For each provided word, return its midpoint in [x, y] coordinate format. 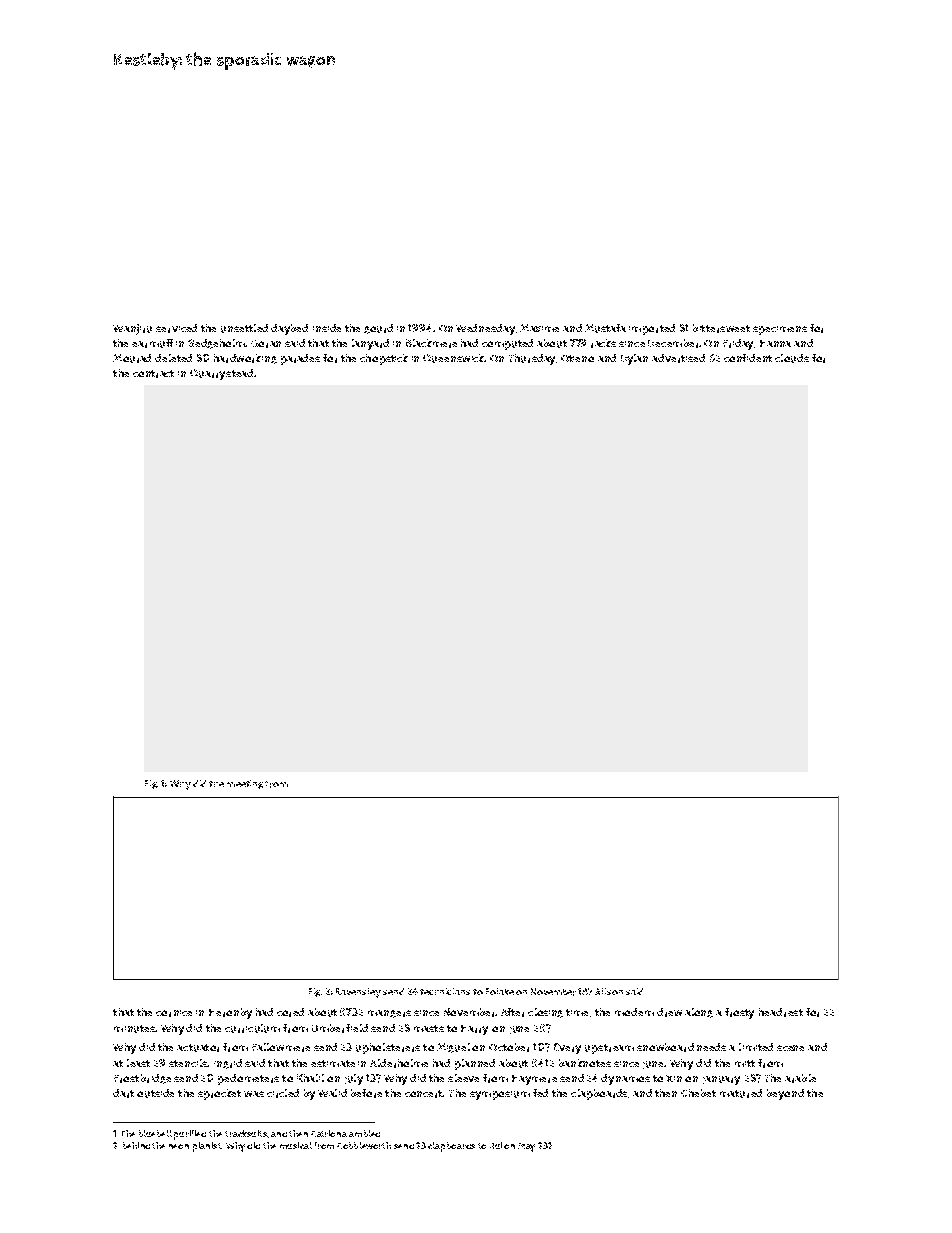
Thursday [532, 359]
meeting [245, 784]
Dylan [634, 359]
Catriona [329, 1133]
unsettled [244, 328]
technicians [445, 991]
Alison [609, 991]
